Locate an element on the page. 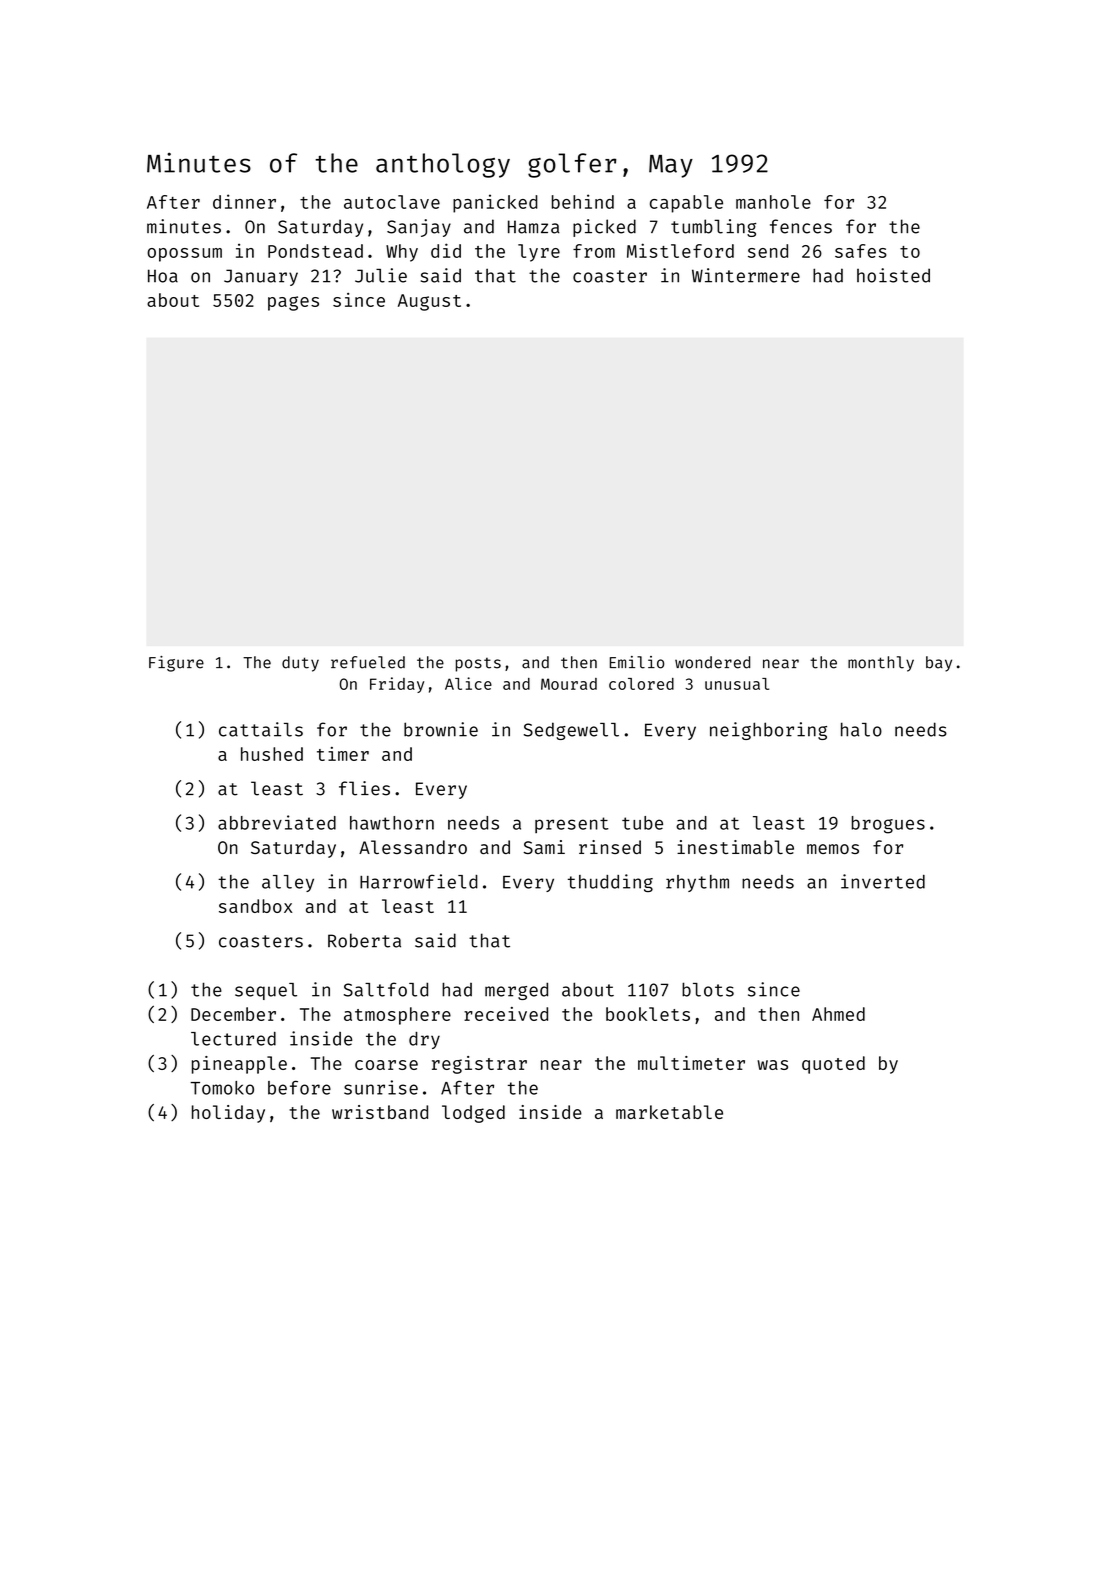  Mourad is located at coordinates (569, 684).
